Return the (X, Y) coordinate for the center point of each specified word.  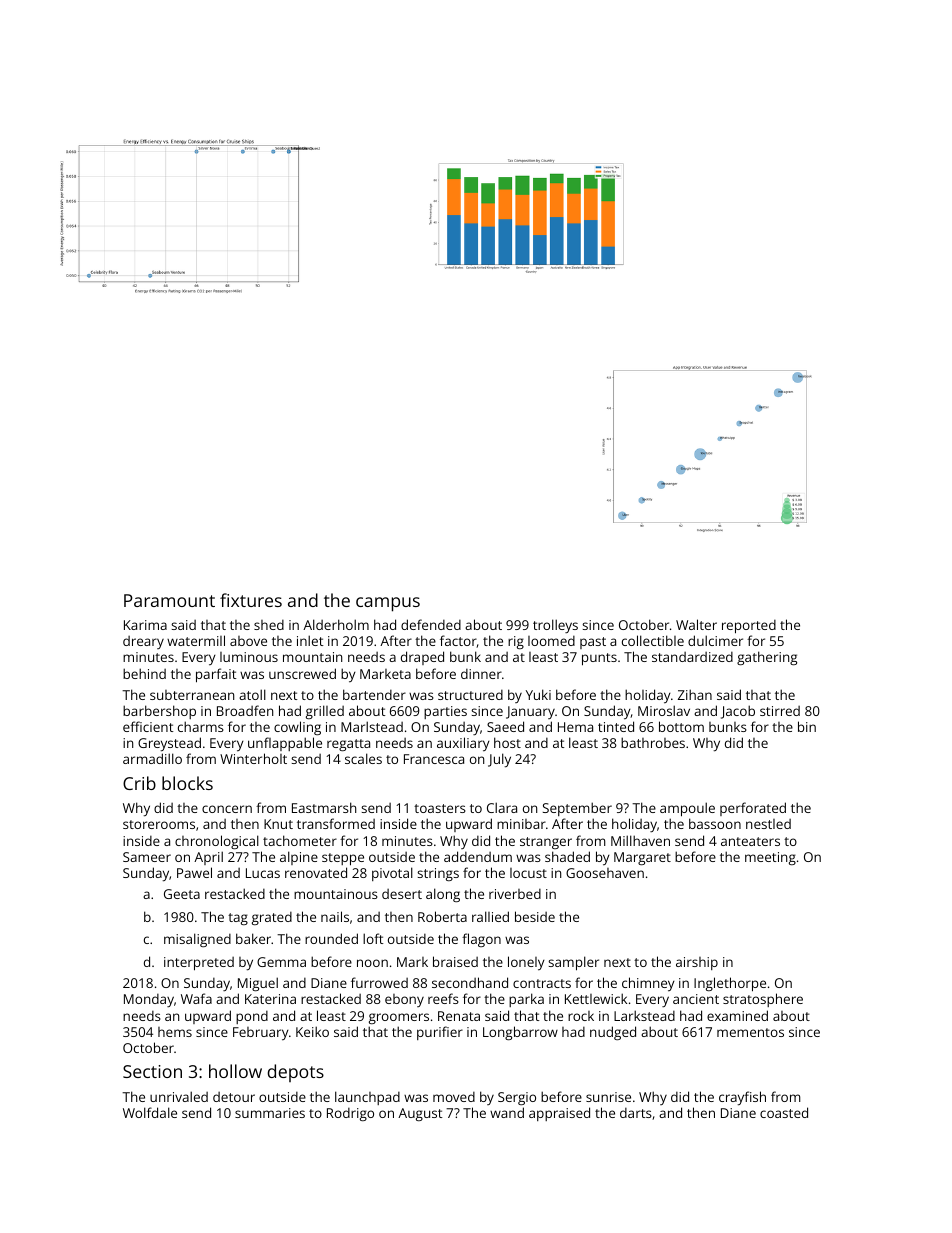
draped (422, 658)
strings (438, 874)
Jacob (738, 712)
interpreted (199, 964)
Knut (278, 824)
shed (269, 625)
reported (749, 627)
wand (507, 1112)
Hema (575, 727)
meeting (770, 858)
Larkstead (644, 1015)
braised (455, 961)
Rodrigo (350, 1114)
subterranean (192, 695)
